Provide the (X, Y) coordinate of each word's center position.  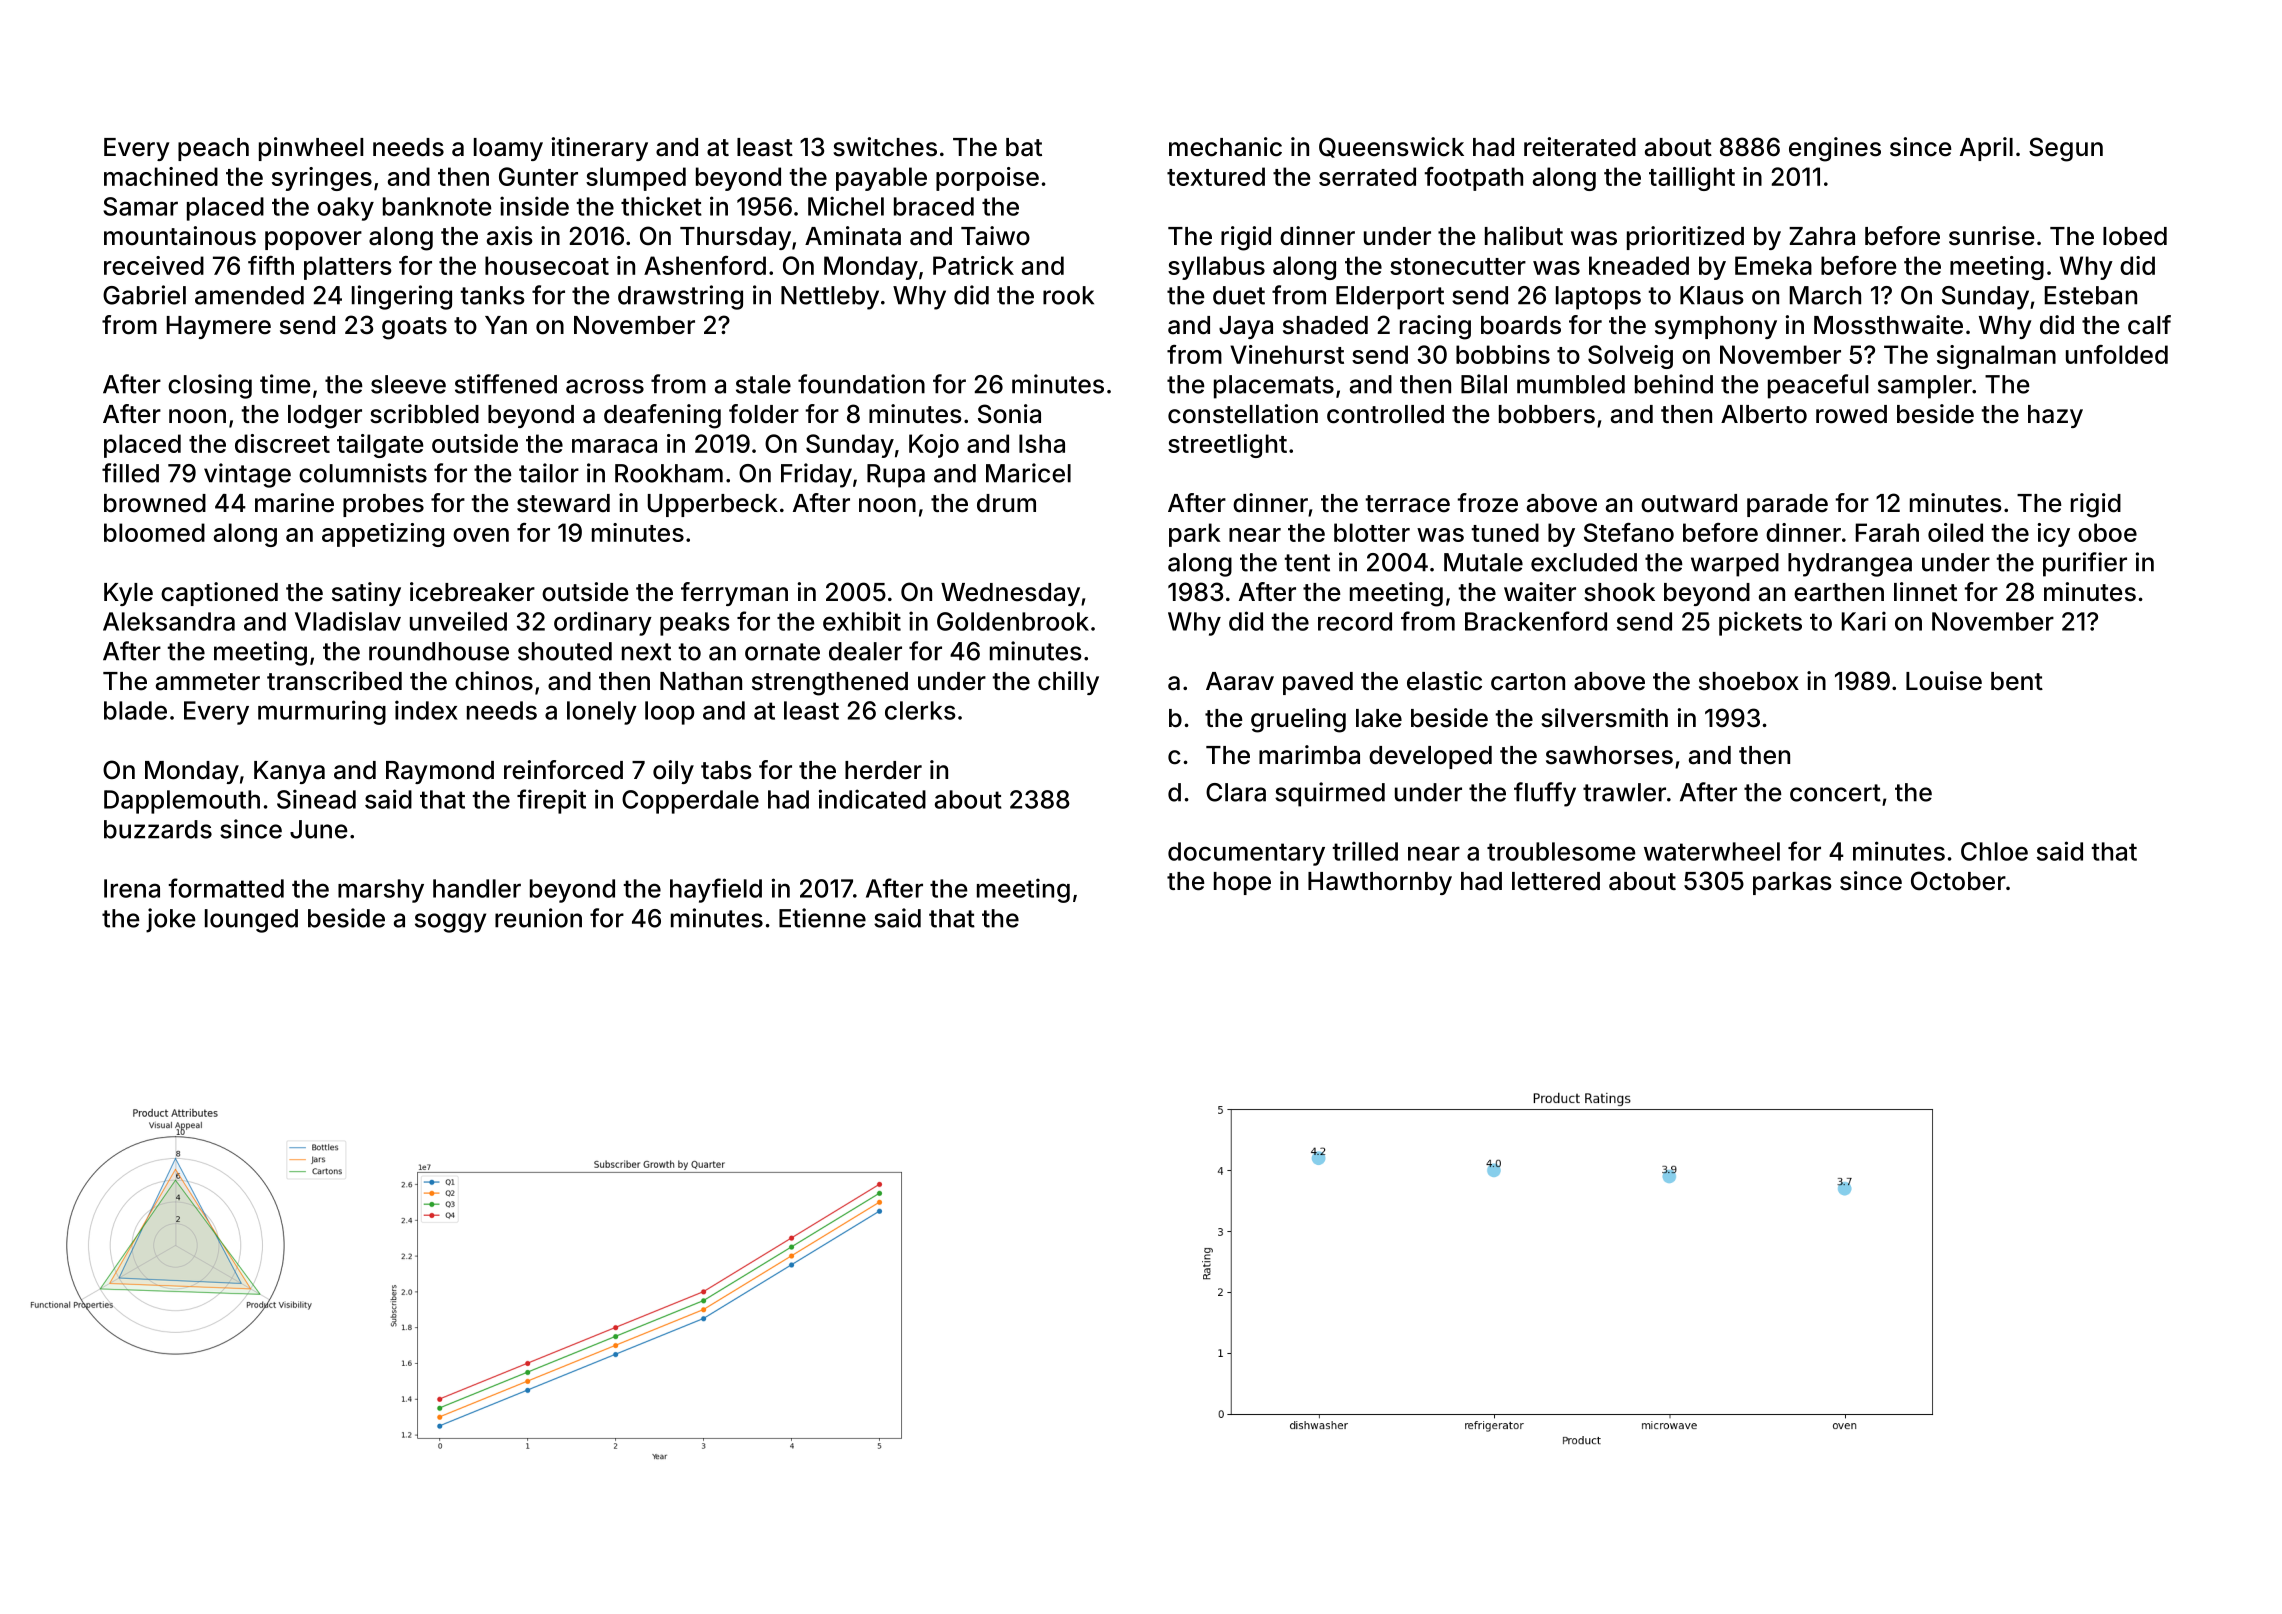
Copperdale (690, 802)
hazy (2055, 416)
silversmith (1604, 718)
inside (534, 206)
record (1355, 621)
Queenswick (1391, 147)
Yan (506, 325)
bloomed (154, 532)
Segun (2066, 149)
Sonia (1009, 414)
